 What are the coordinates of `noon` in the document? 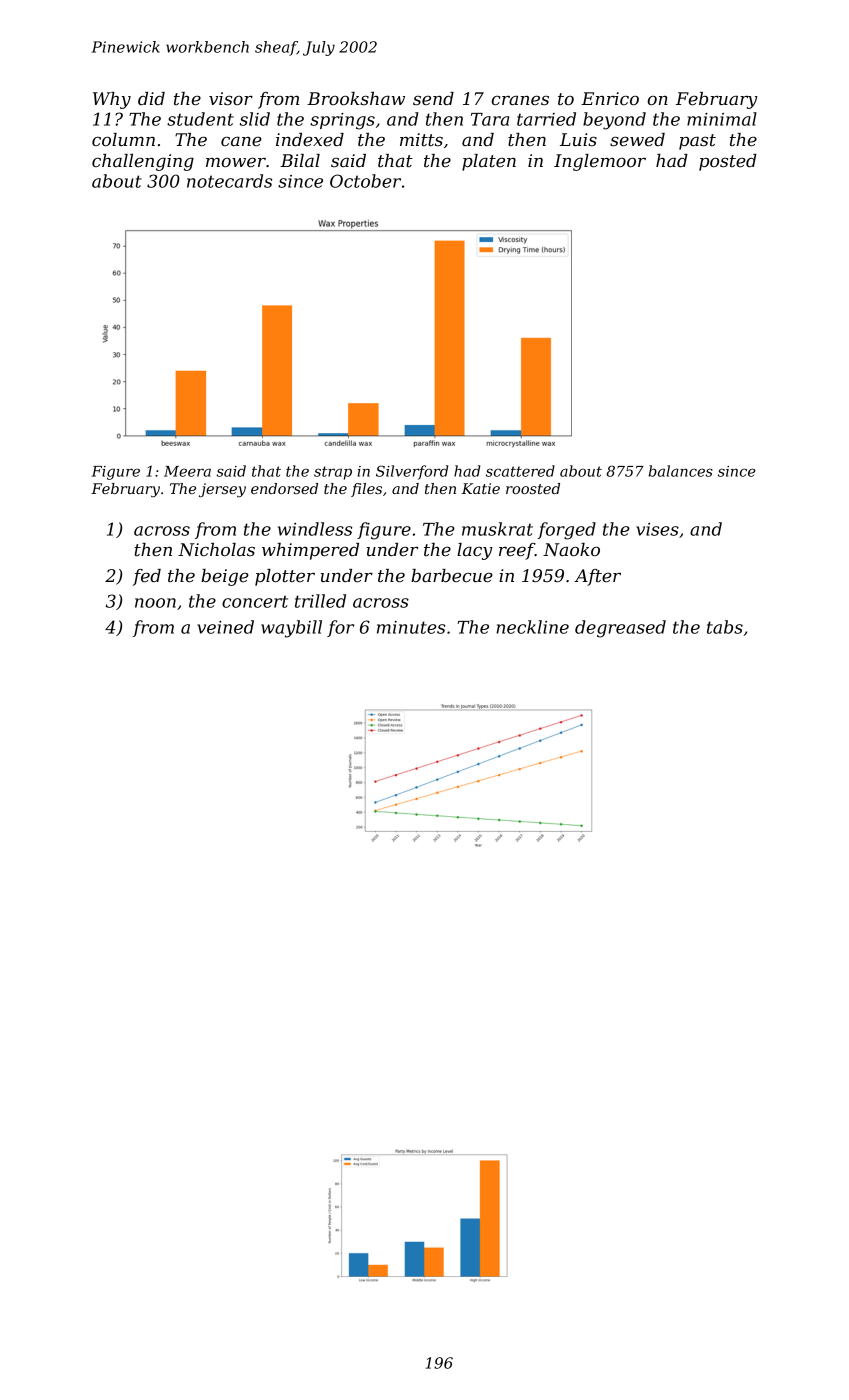 It's located at (155, 603).
